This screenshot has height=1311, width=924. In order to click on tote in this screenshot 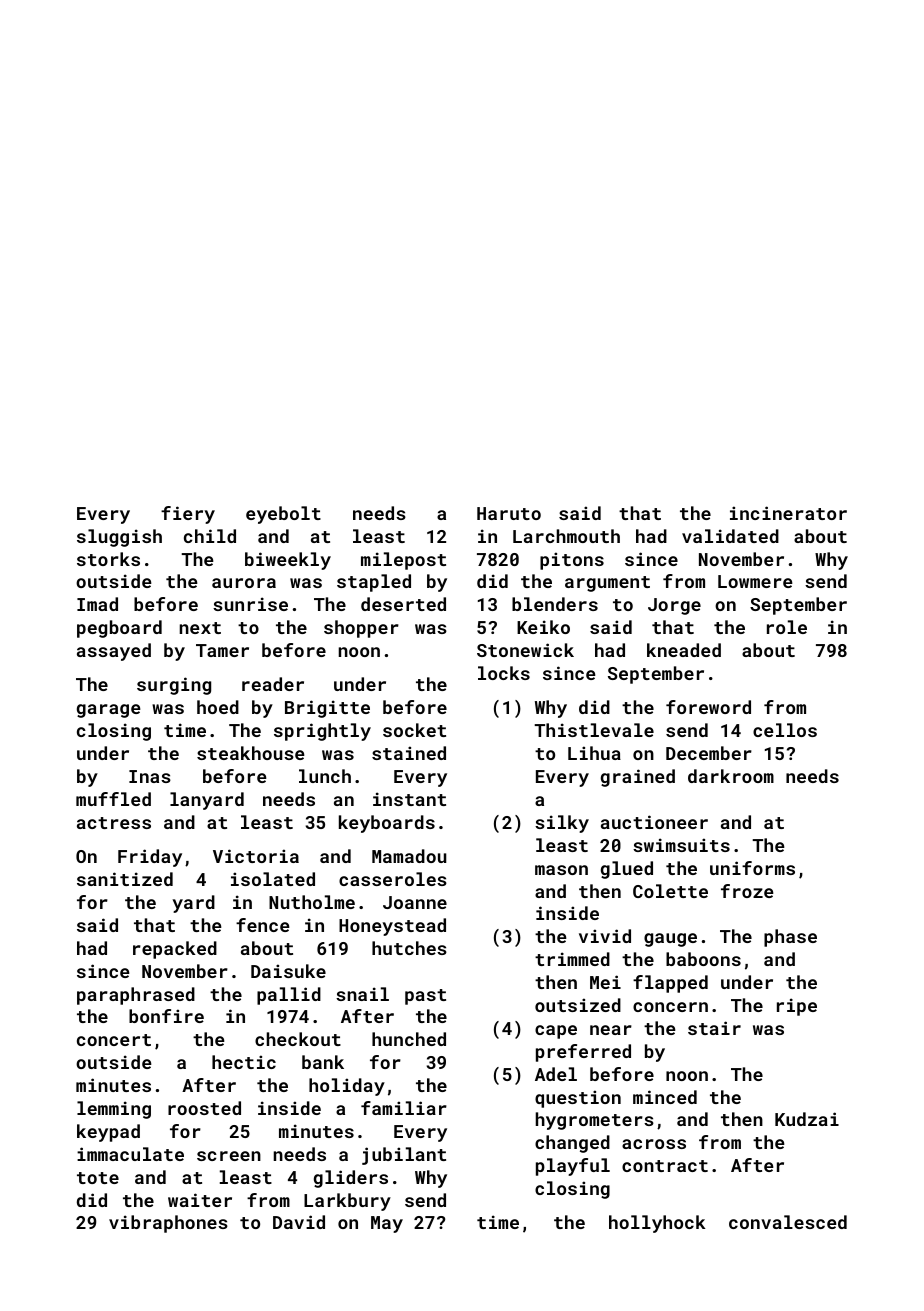, I will do `click(98, 1178)`.
